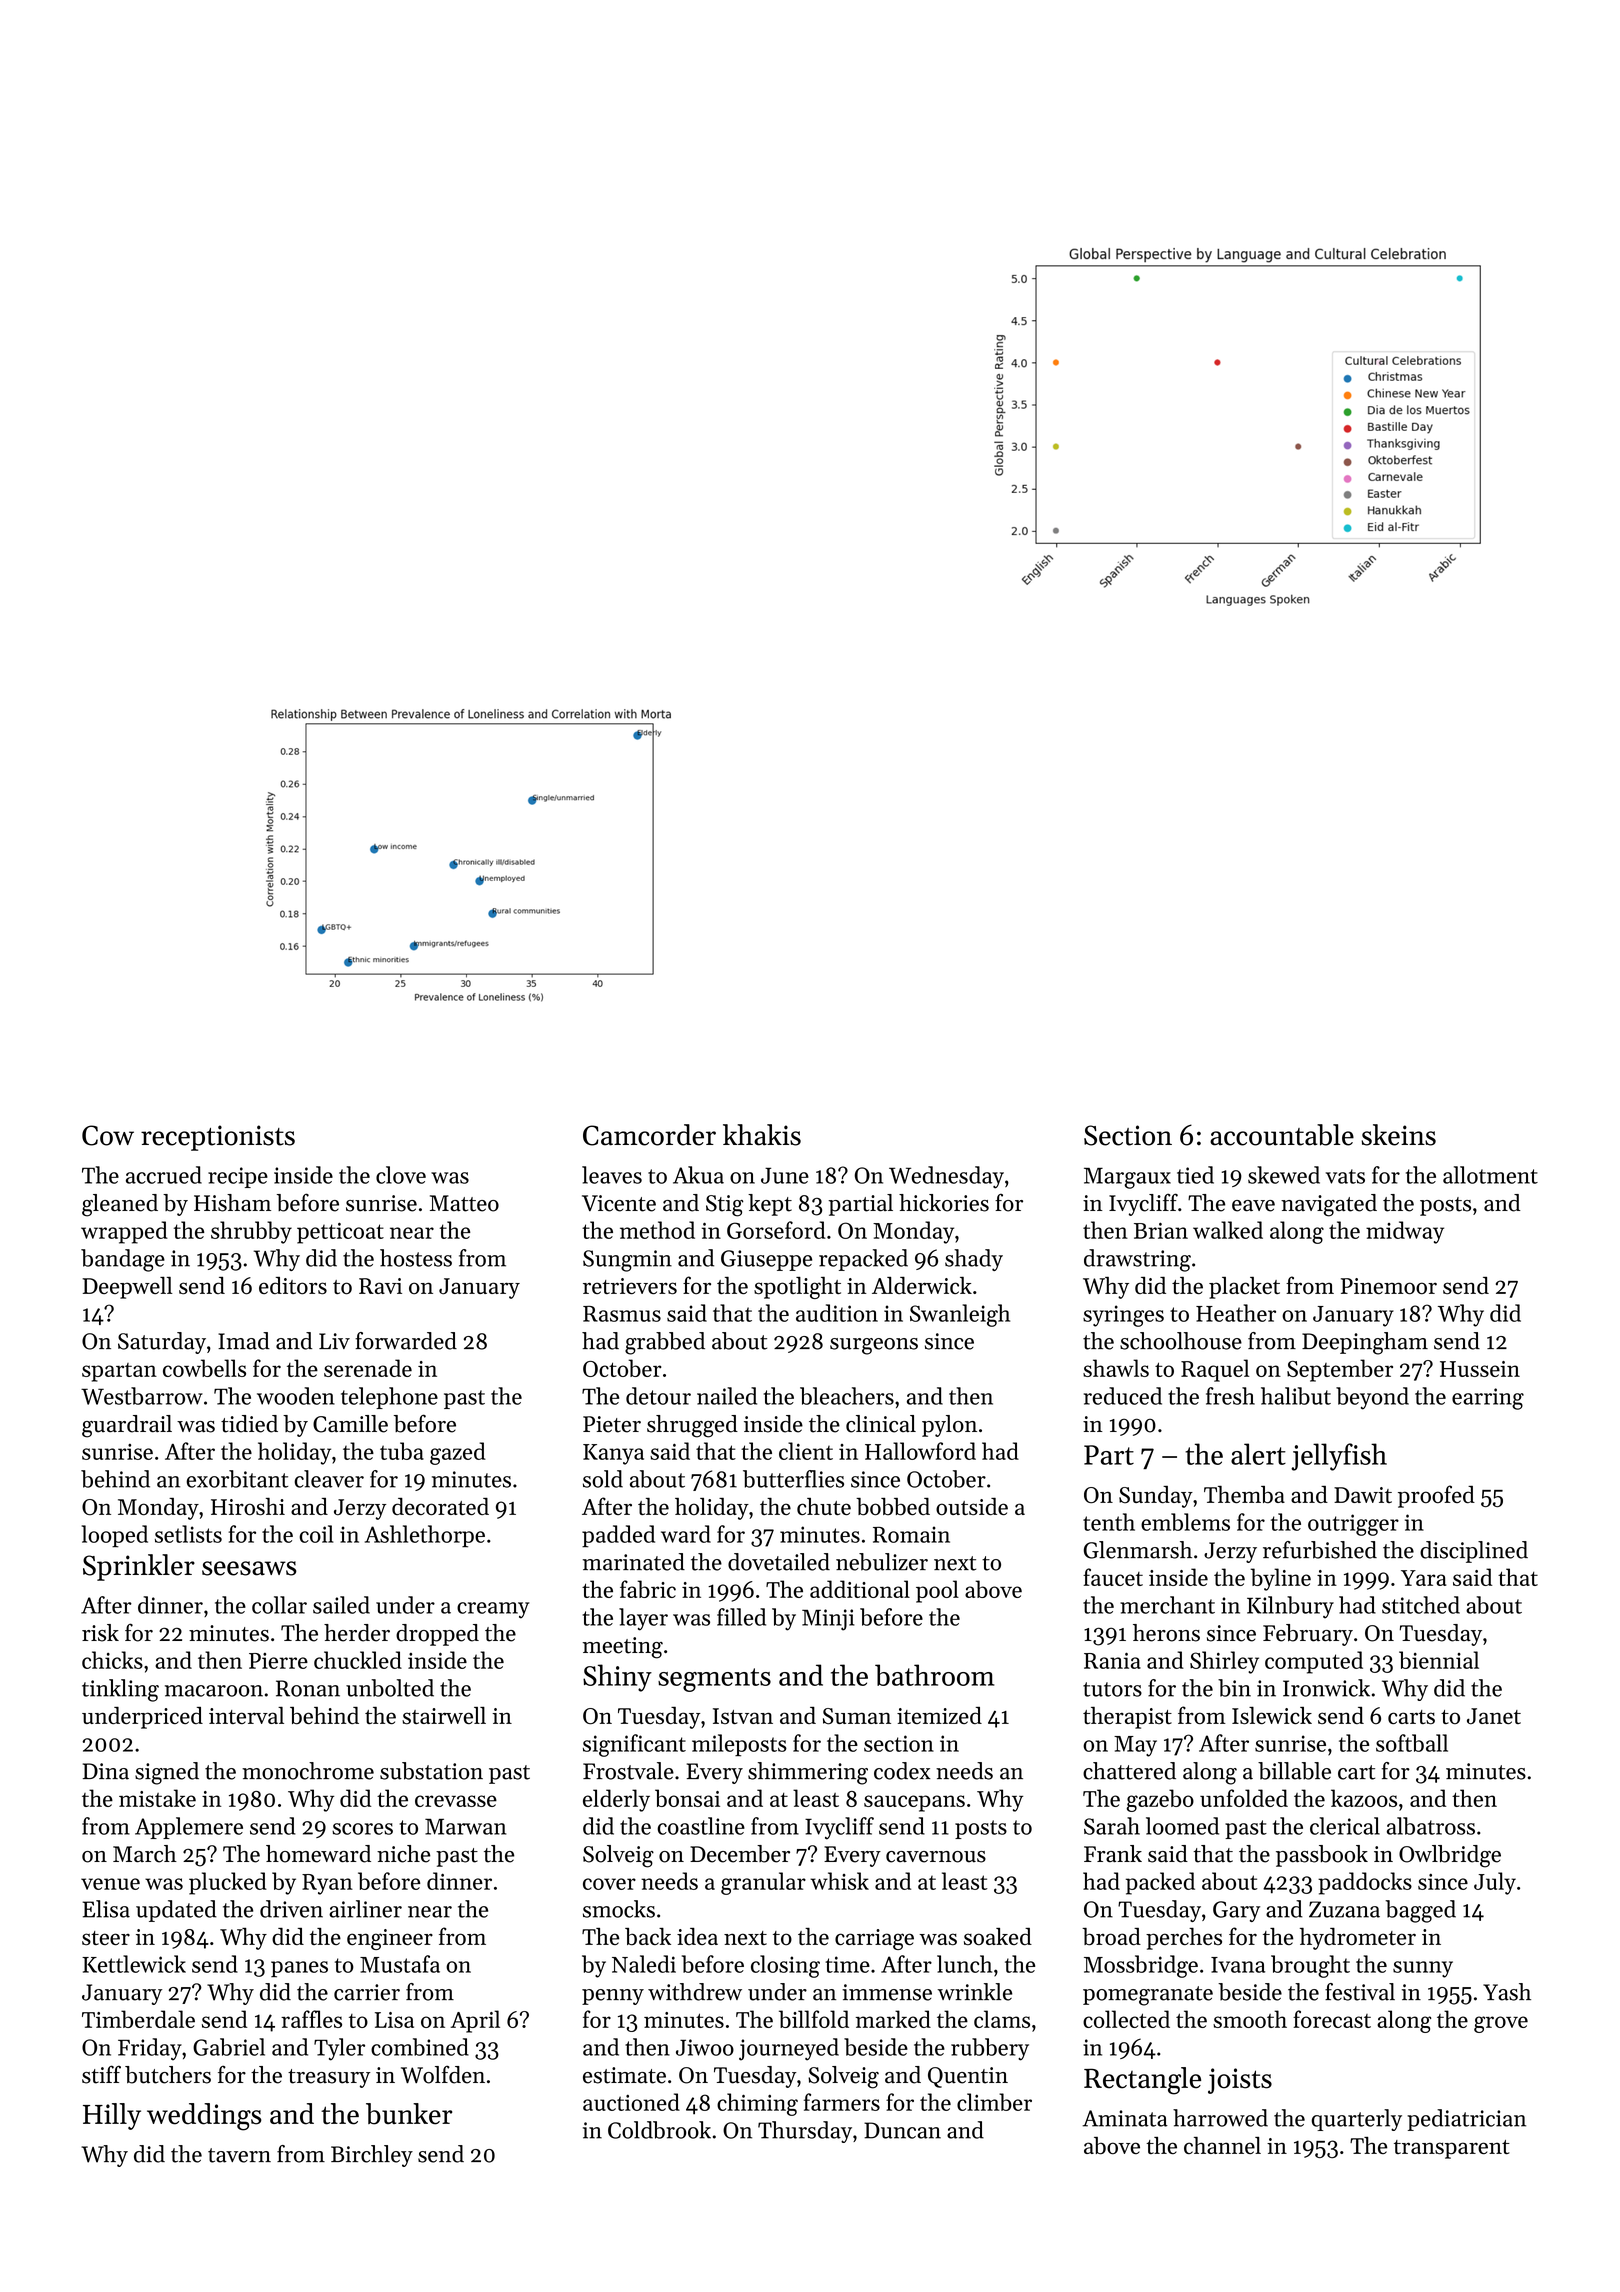 This screenshot has height=2292, width=1620. I want to click on beyond, so click(1372, 1398).
